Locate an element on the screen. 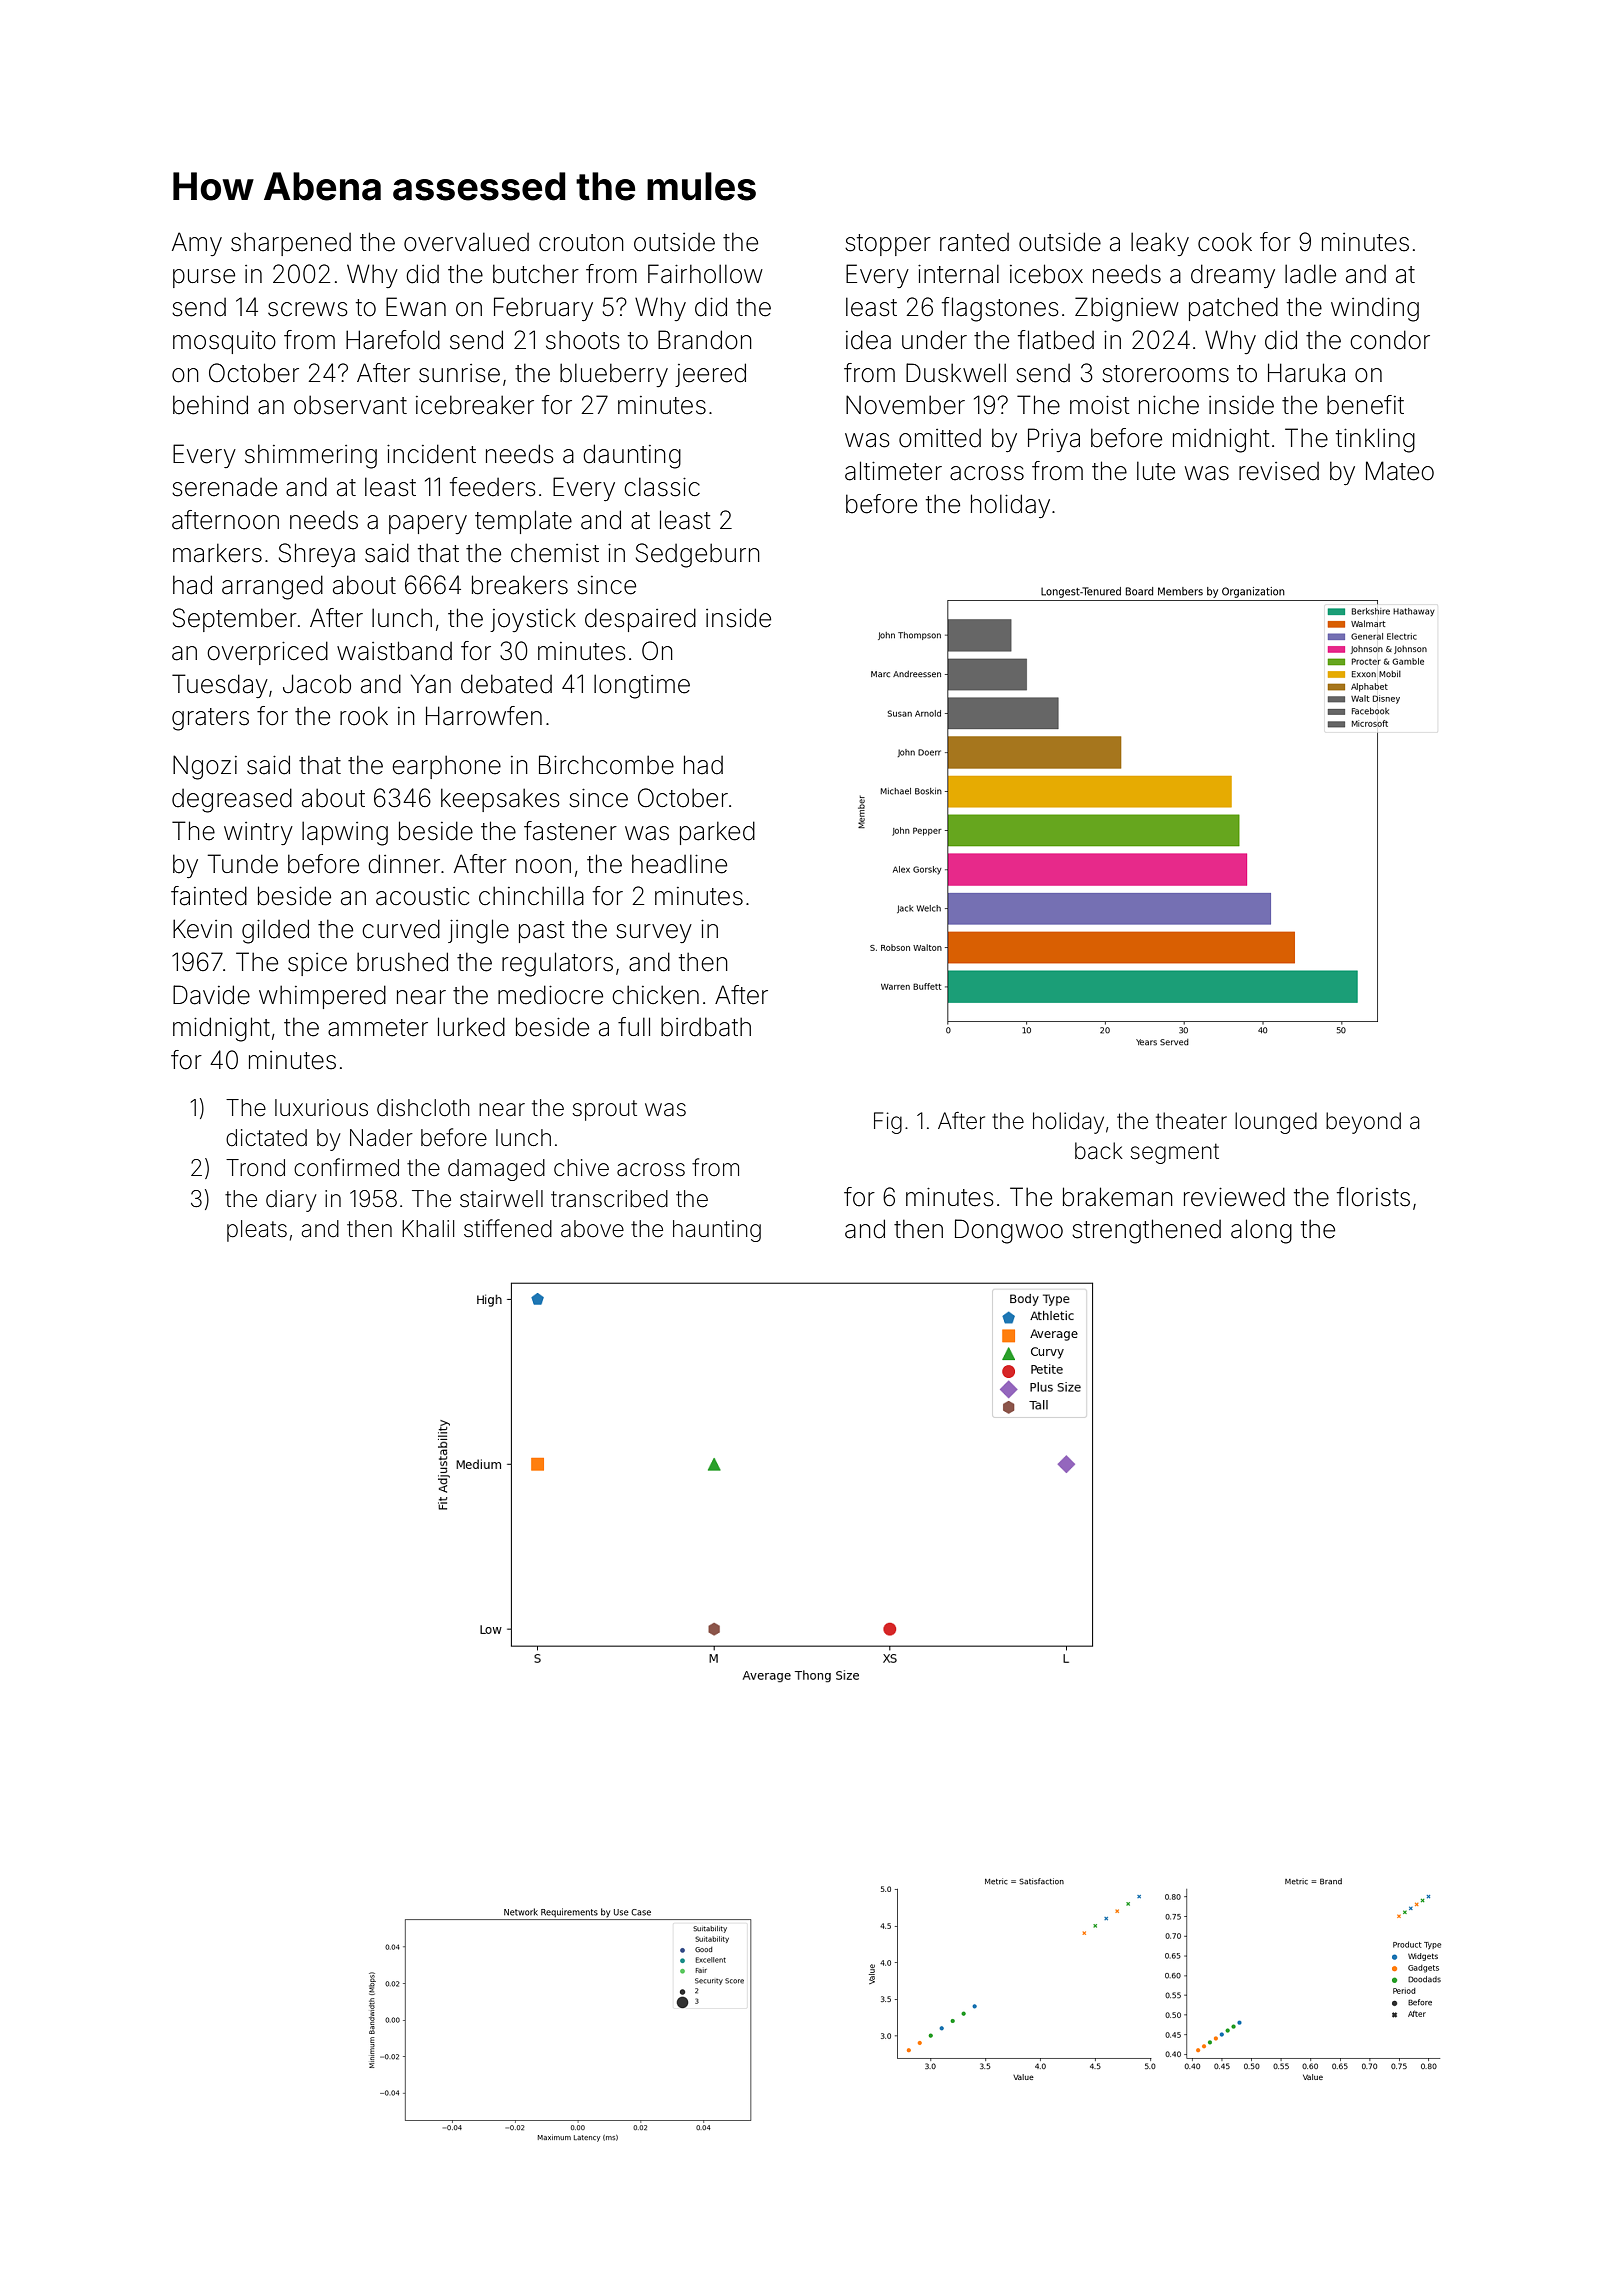  pleats is located at coordinates (257, 1231).
